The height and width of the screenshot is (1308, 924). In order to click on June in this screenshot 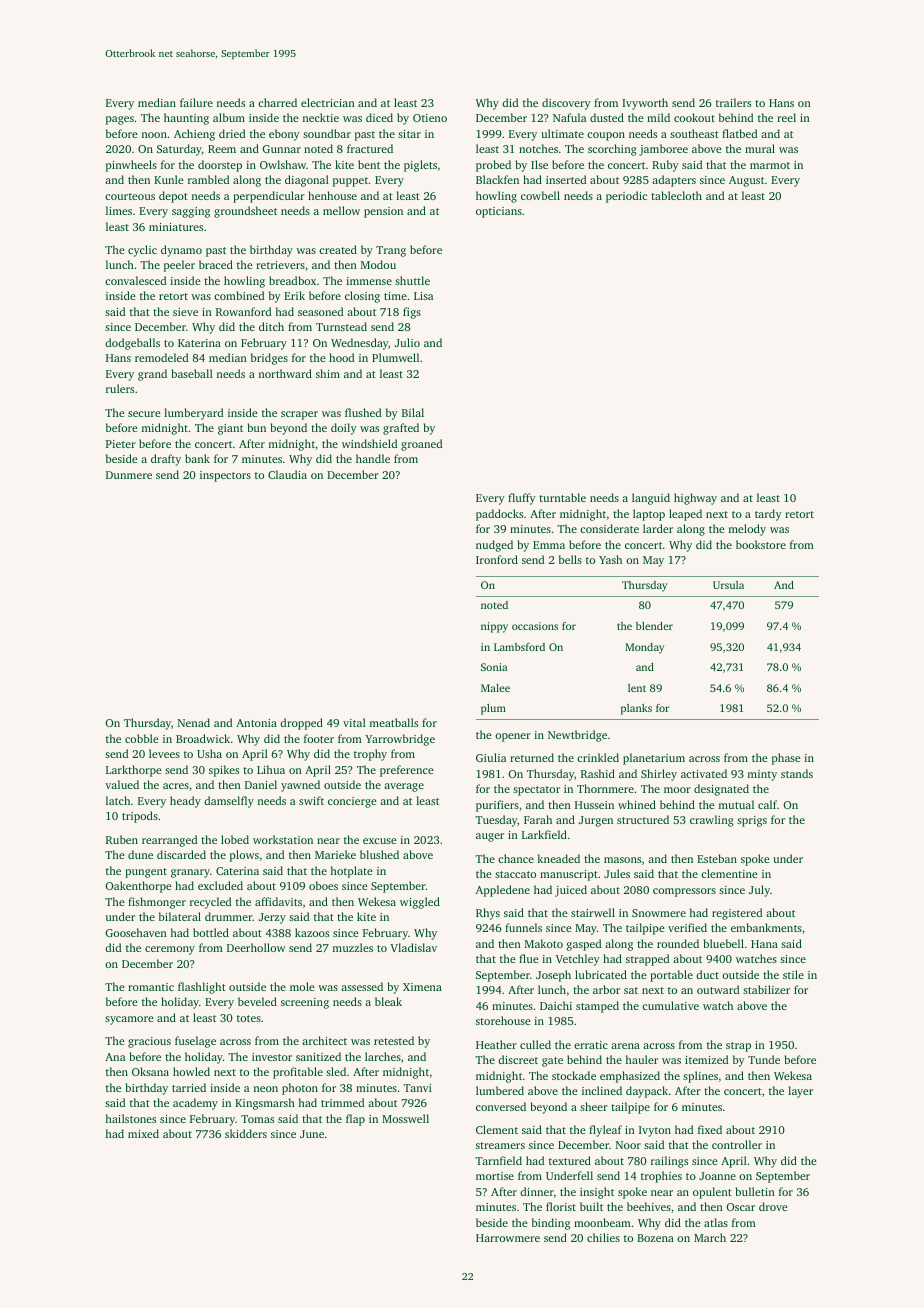, I will do `click(312, 1134)`.
